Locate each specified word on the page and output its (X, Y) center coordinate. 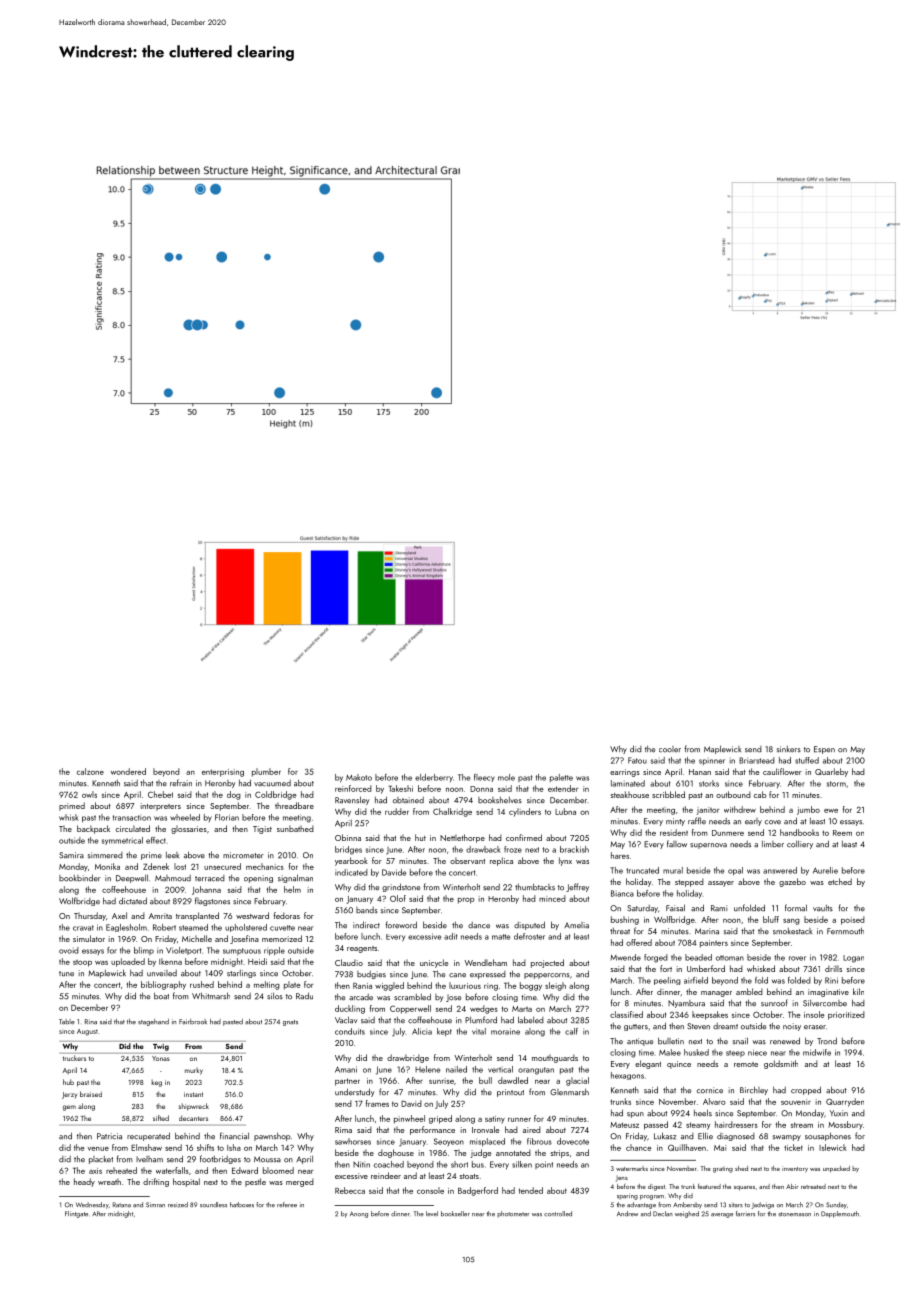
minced (552, 898)
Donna (481, 789)
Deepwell (132, 878)
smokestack (792, 931)
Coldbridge (276, 795)
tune (66, 973)
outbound (733, 794)
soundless (213, 1205)
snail (740, 1040)
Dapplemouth (840, 1214)
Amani (346, 1069)
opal (735, 871)
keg (157, 1083)
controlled (558, 1213)
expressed (488, 975)
